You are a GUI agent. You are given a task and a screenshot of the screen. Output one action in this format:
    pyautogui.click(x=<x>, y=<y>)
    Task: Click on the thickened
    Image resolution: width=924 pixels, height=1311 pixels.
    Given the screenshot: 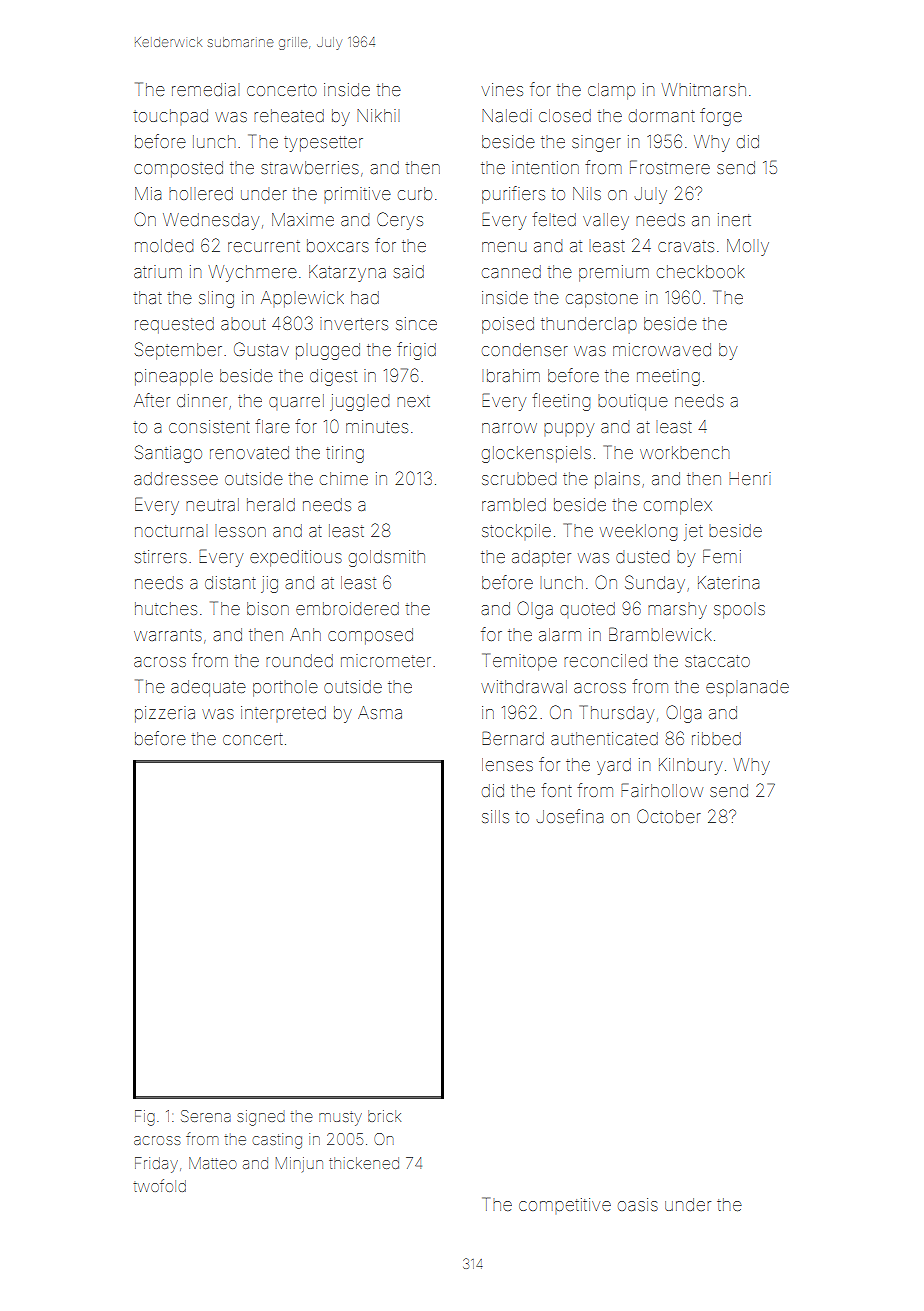 What is the action you would take?
    pyautogui.click(x=364, y=1163)
